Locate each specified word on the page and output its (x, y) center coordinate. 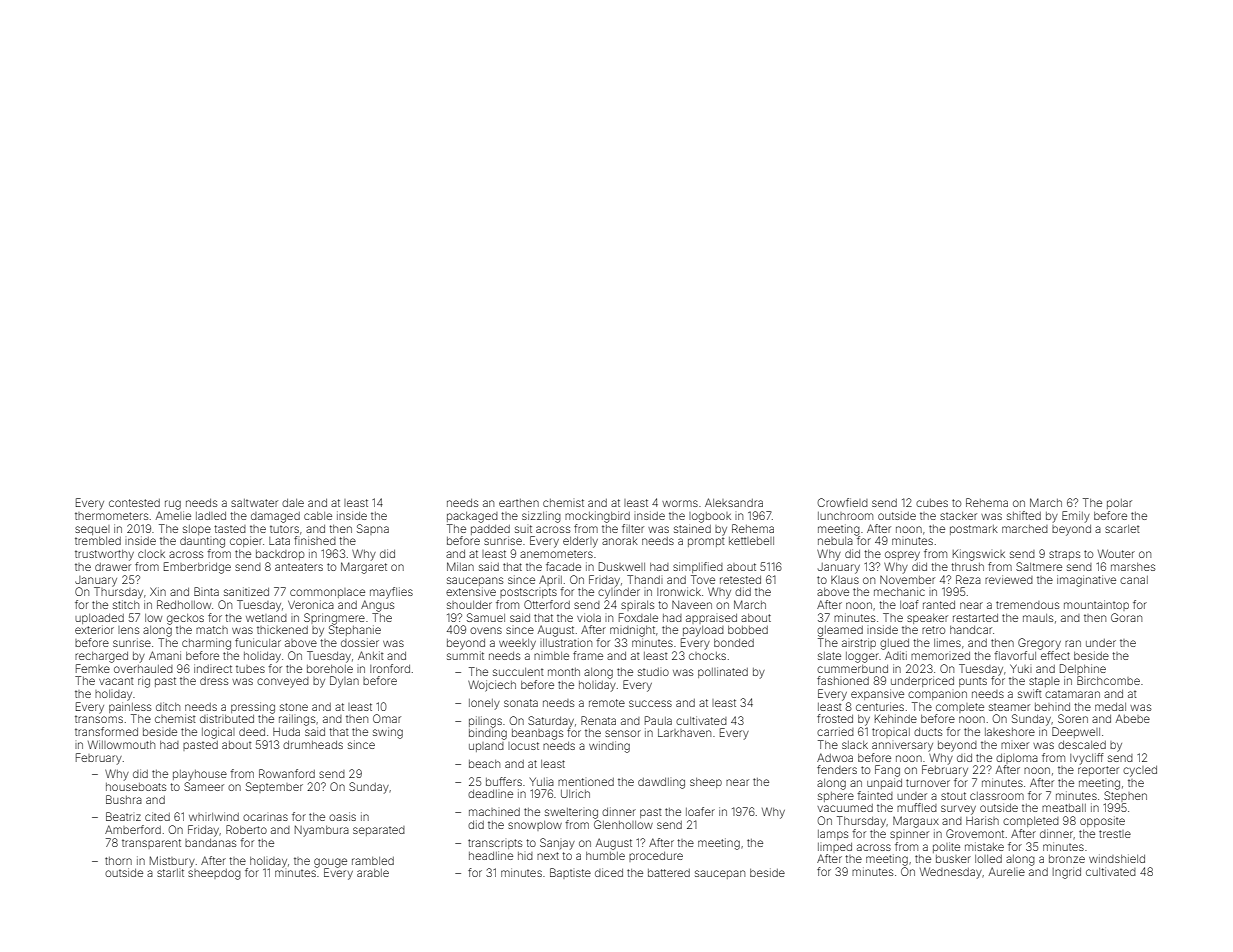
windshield (1117, 858)
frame (588, 655)
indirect (213, 668)
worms (680, 503)
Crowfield (842, 502)
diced (609, 872)
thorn (118, 861)
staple (1044, 682)
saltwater (254, 503)
